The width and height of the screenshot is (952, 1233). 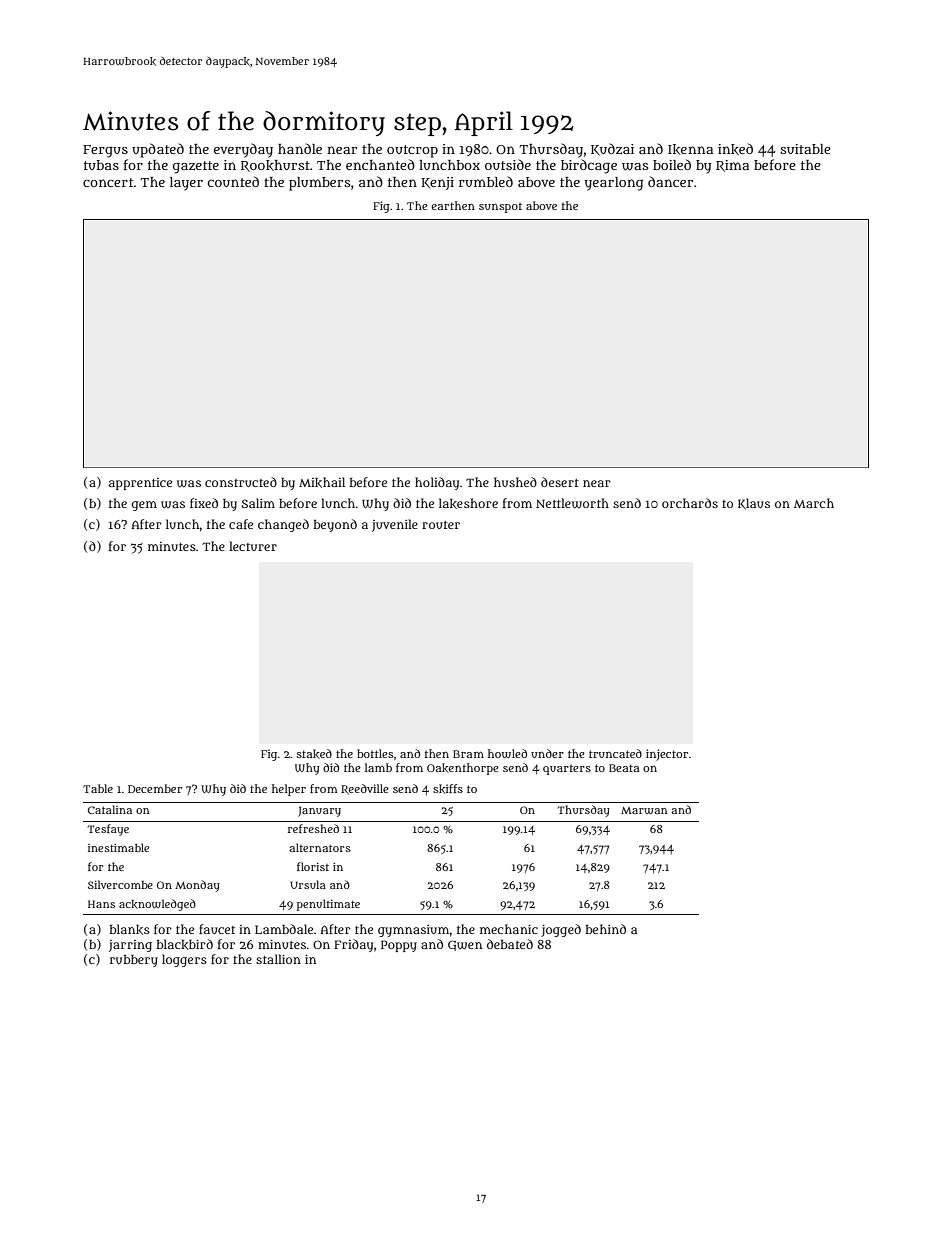 What do you see at coordinates (670, 181) in the screenshot?
I see `dancer` at bounding box center [670, 181].
